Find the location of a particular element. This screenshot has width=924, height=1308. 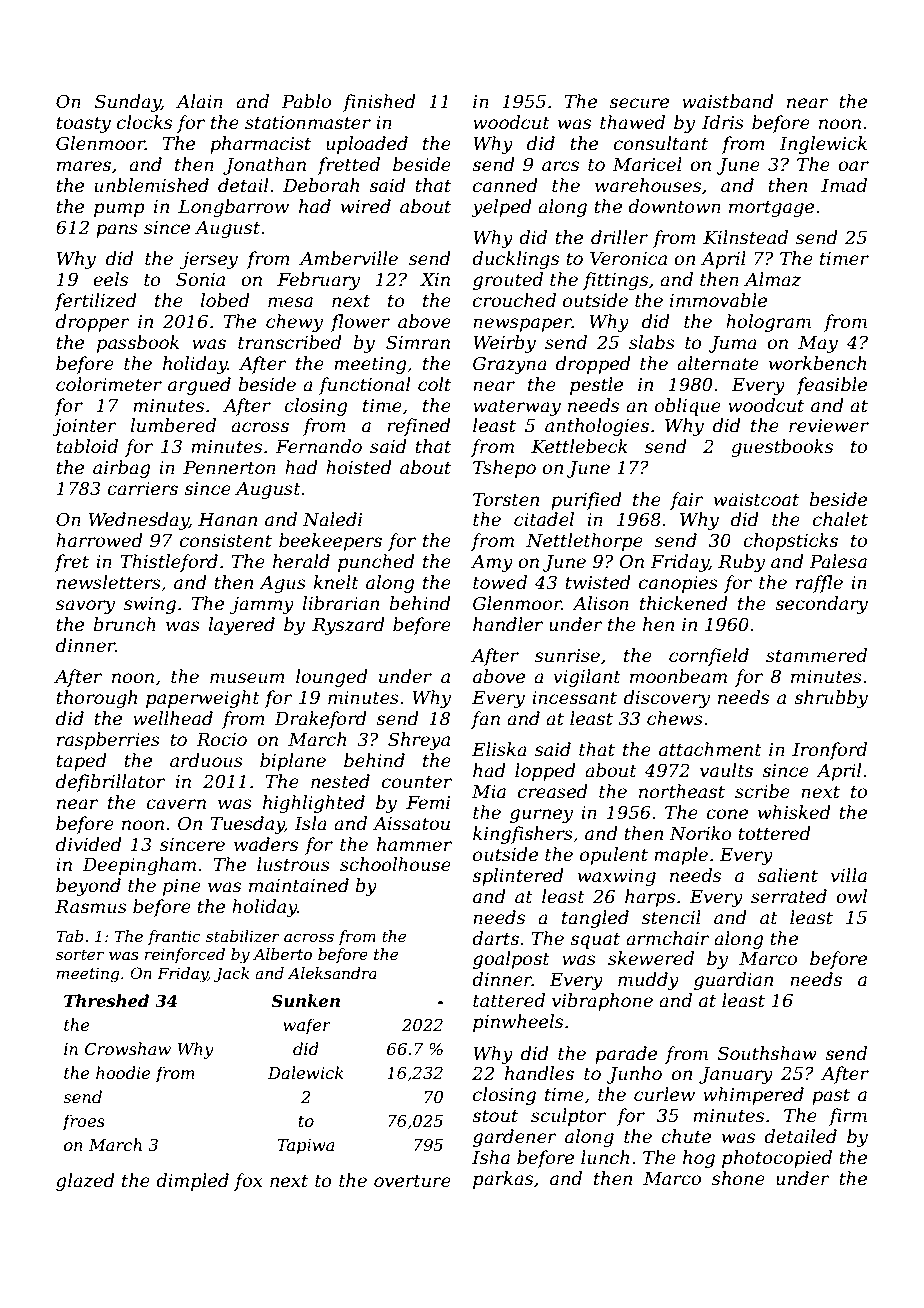

waistcoat is located at coordinates (756, 500).
